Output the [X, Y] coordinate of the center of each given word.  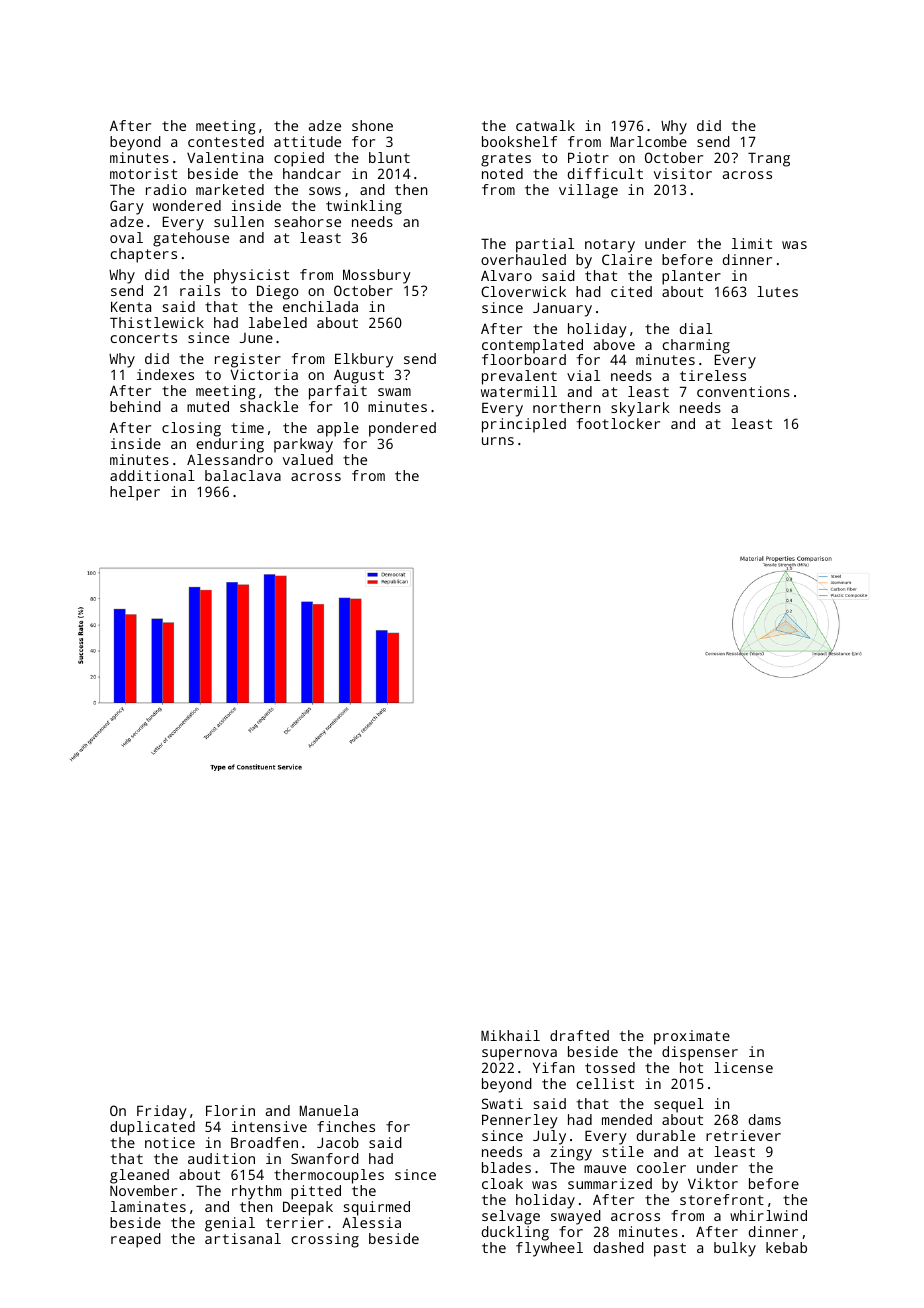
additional [152, 475]
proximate [692, 1037]
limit [752, 243]
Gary [127, 207]
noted [502, 173]
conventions [743, 391]
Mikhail [510, 1035]
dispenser [700, 1053]
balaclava [243, 475]
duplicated [152, 1128]
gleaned [139, 1176]
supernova [519, 1055]
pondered [402, 429]
